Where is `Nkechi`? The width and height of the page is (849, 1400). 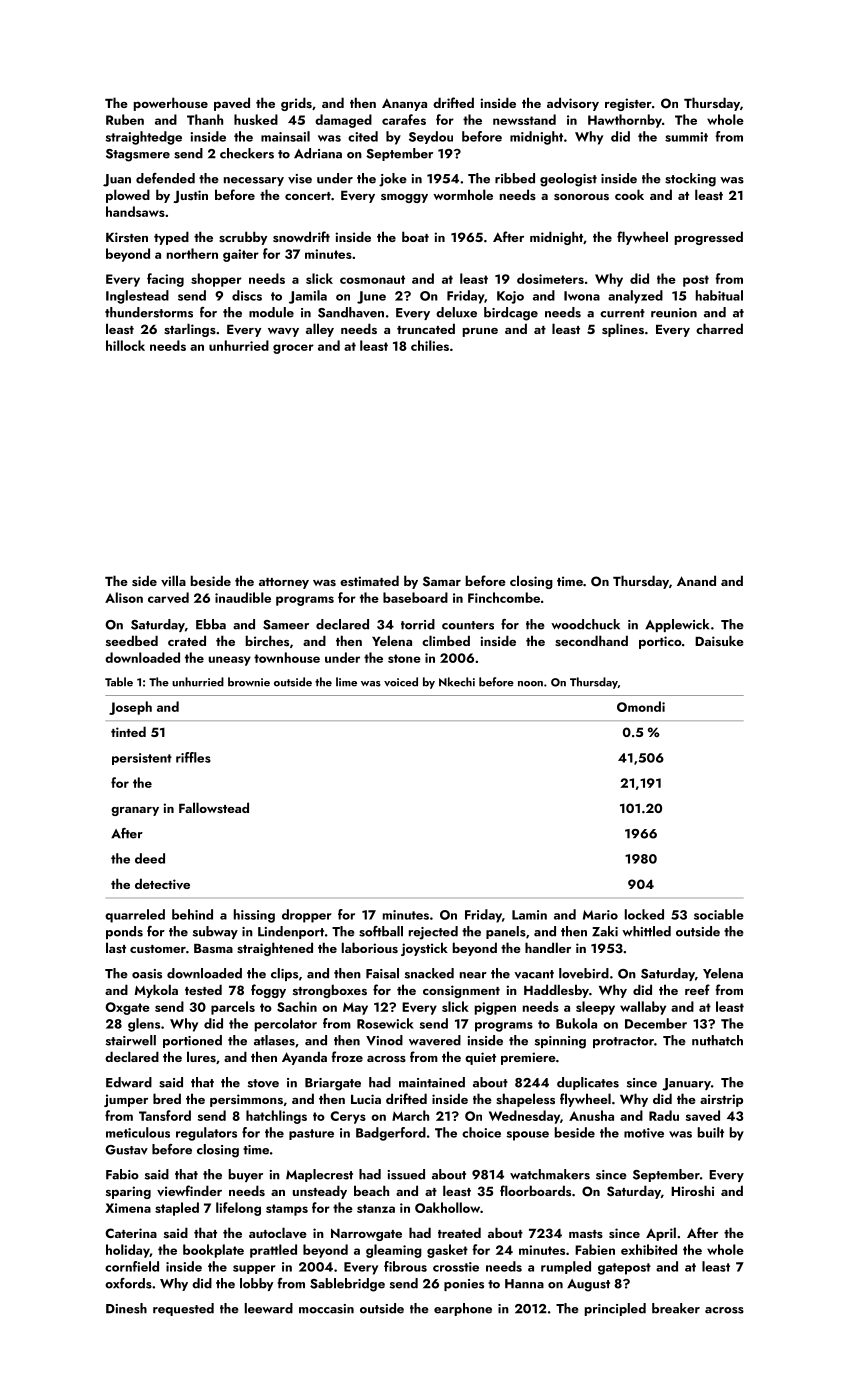
Nkechi is located at coordinates (457, 682).
